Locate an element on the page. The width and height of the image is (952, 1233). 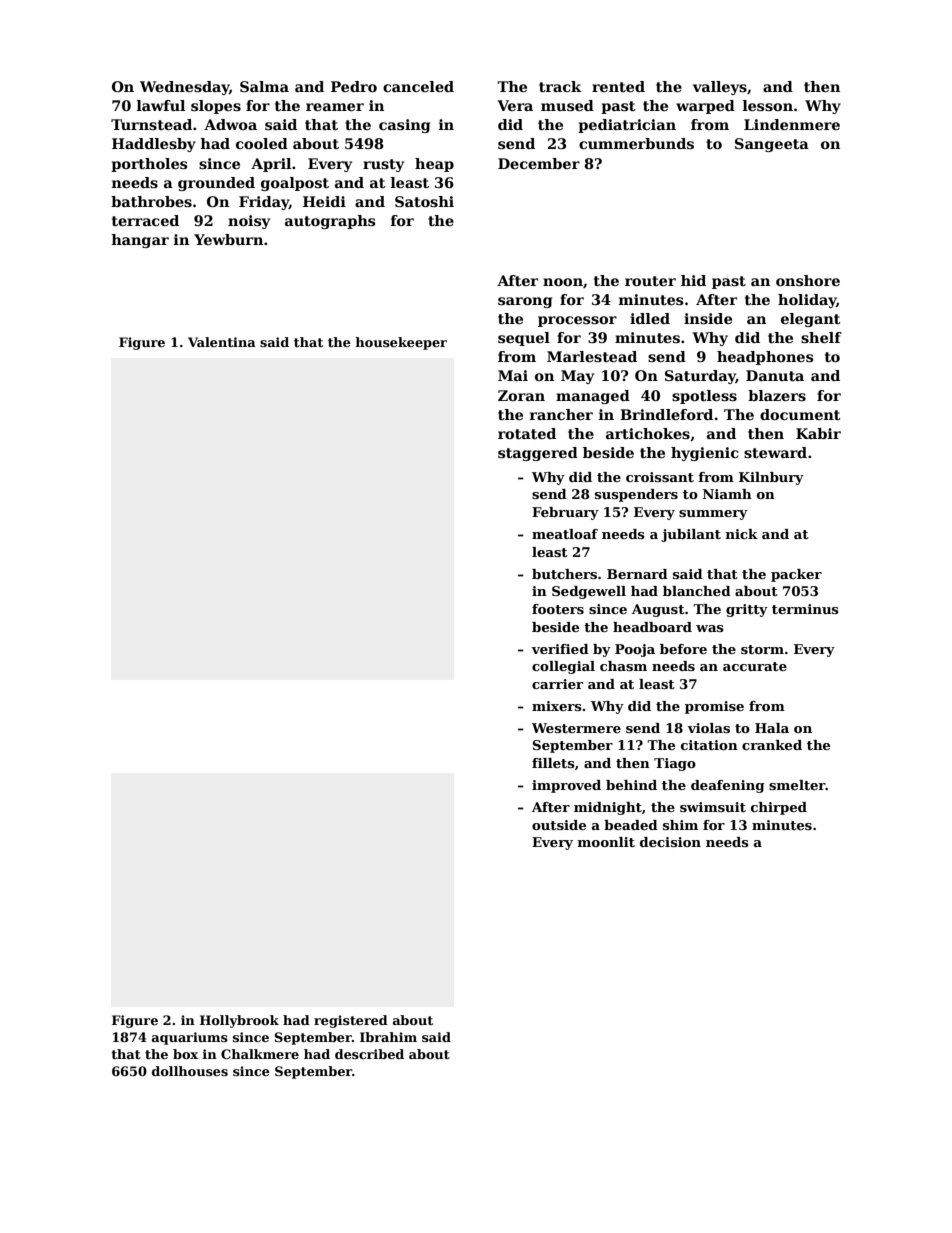
slopes is located at coordinates (216, 107).
